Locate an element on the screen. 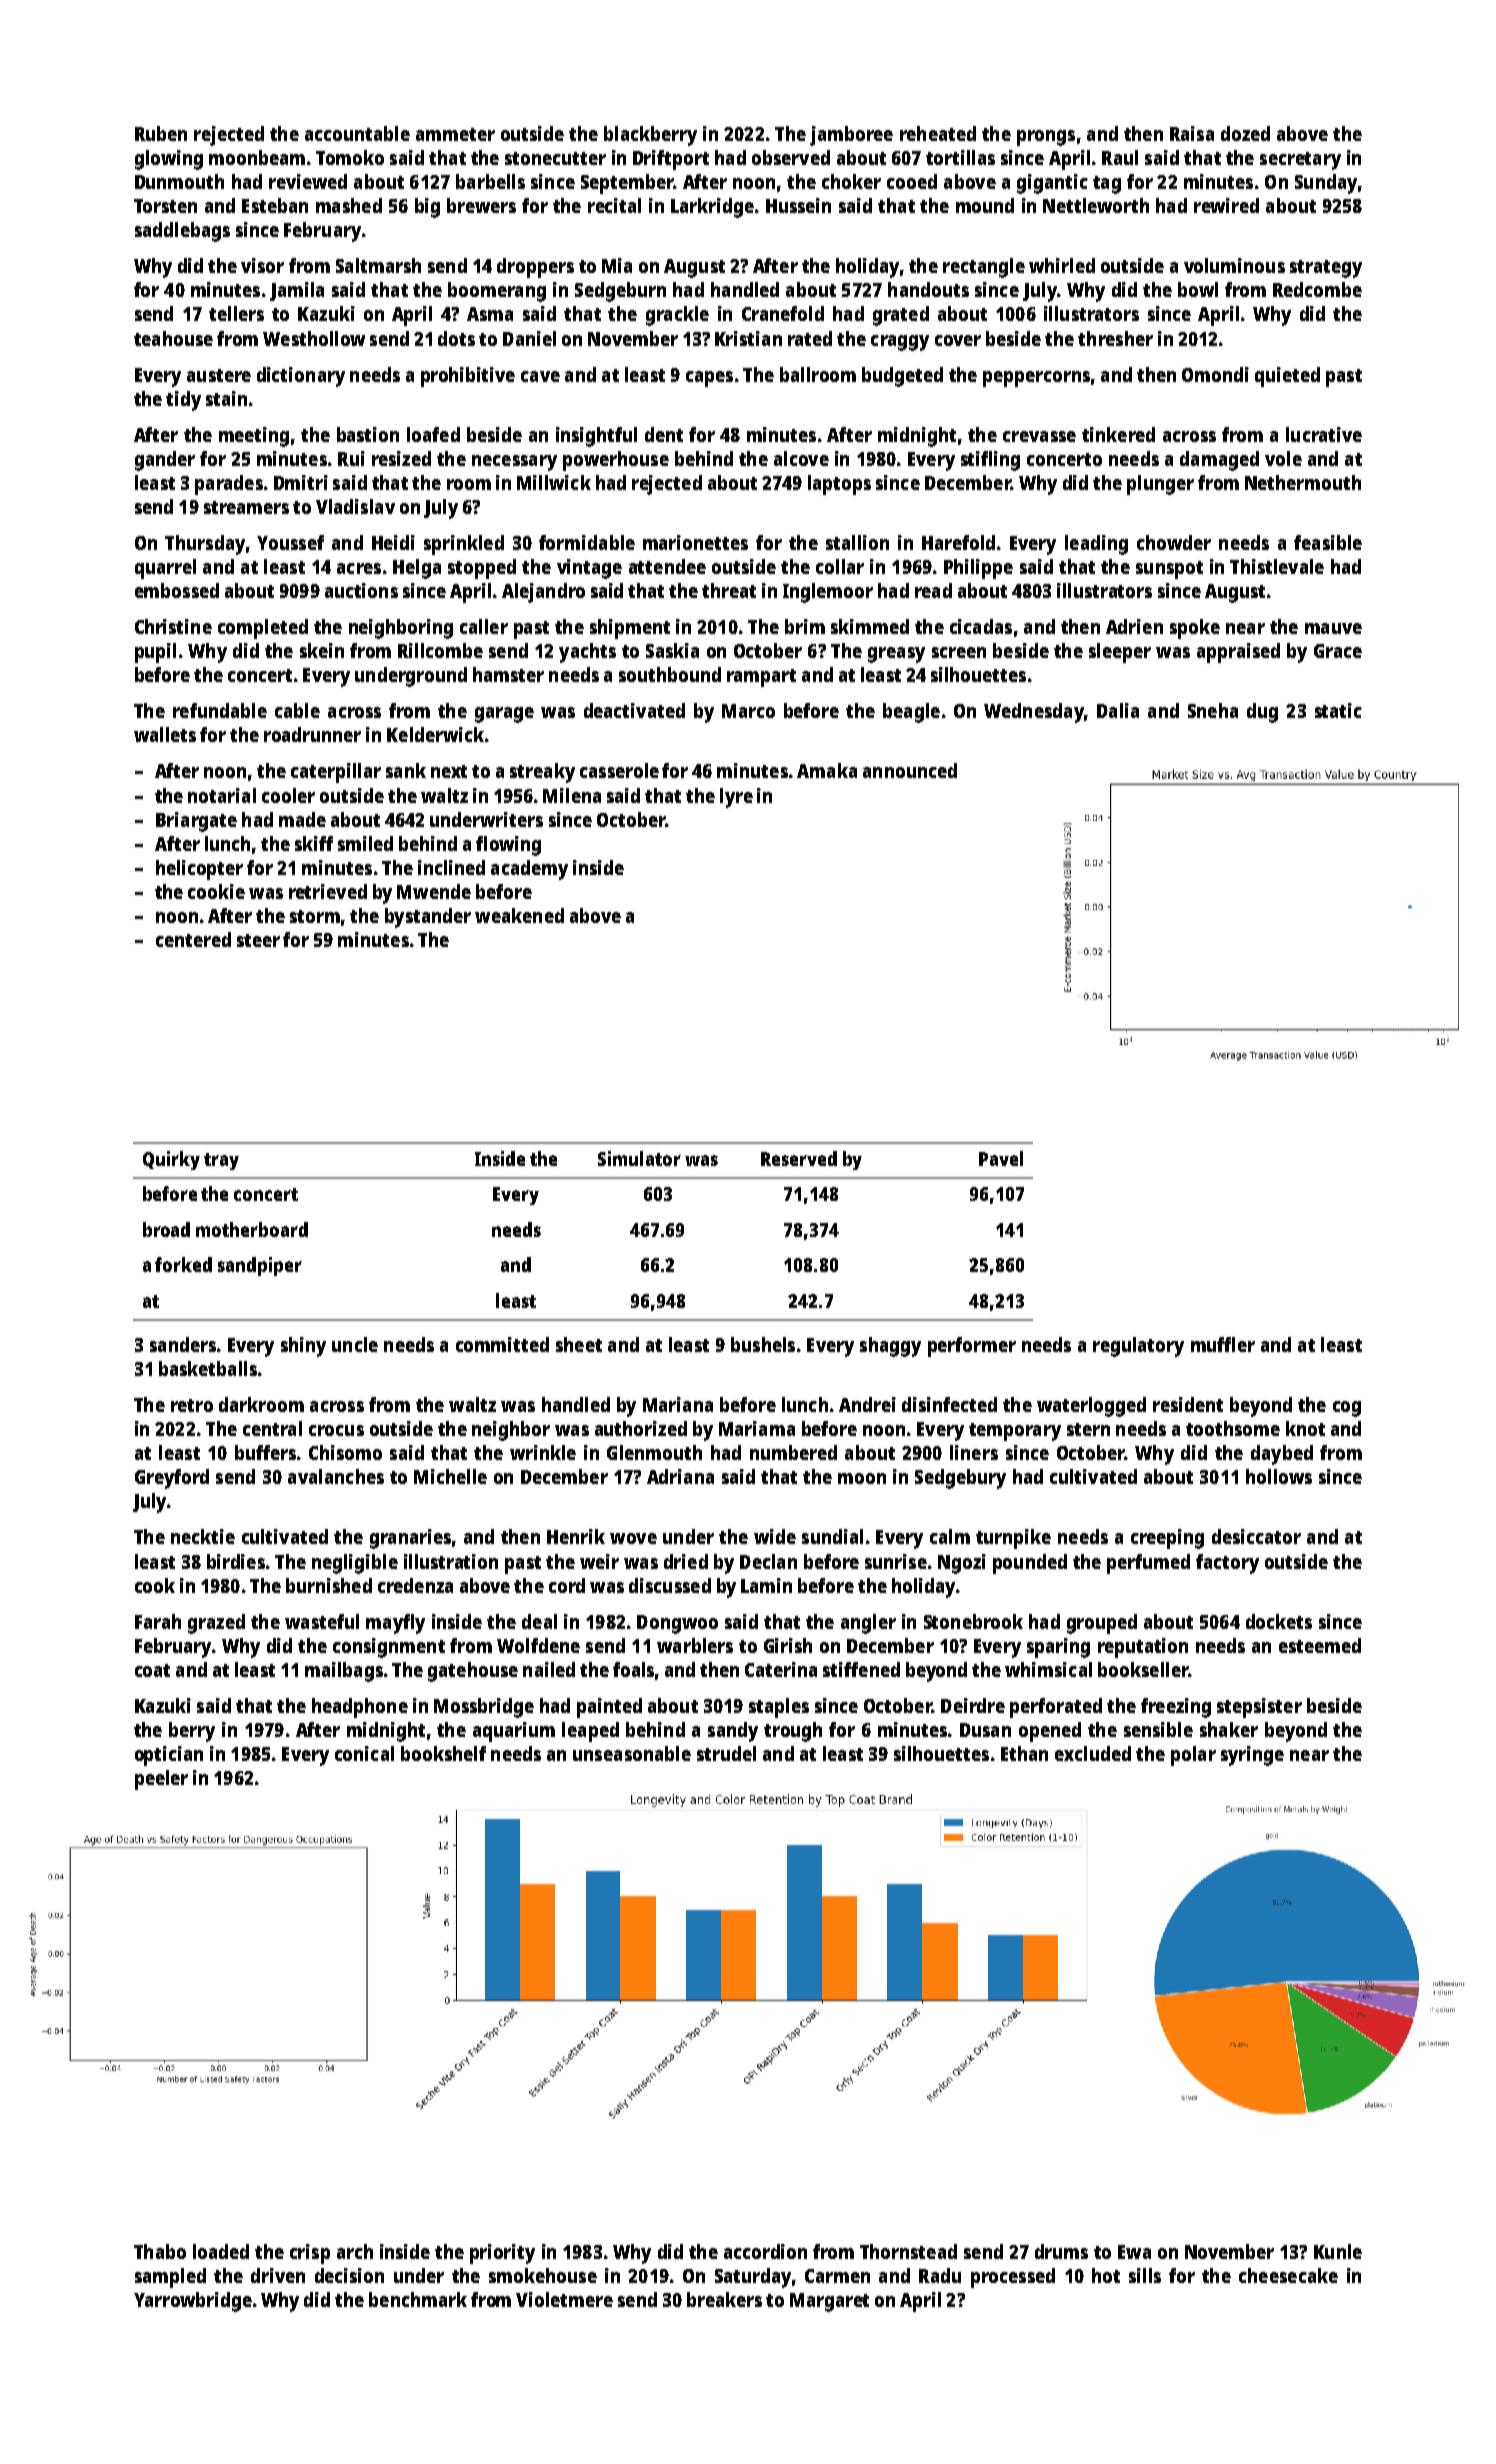 This screenshot has width=1496, height=2464. priority is located at coordinates (502, 2254).
